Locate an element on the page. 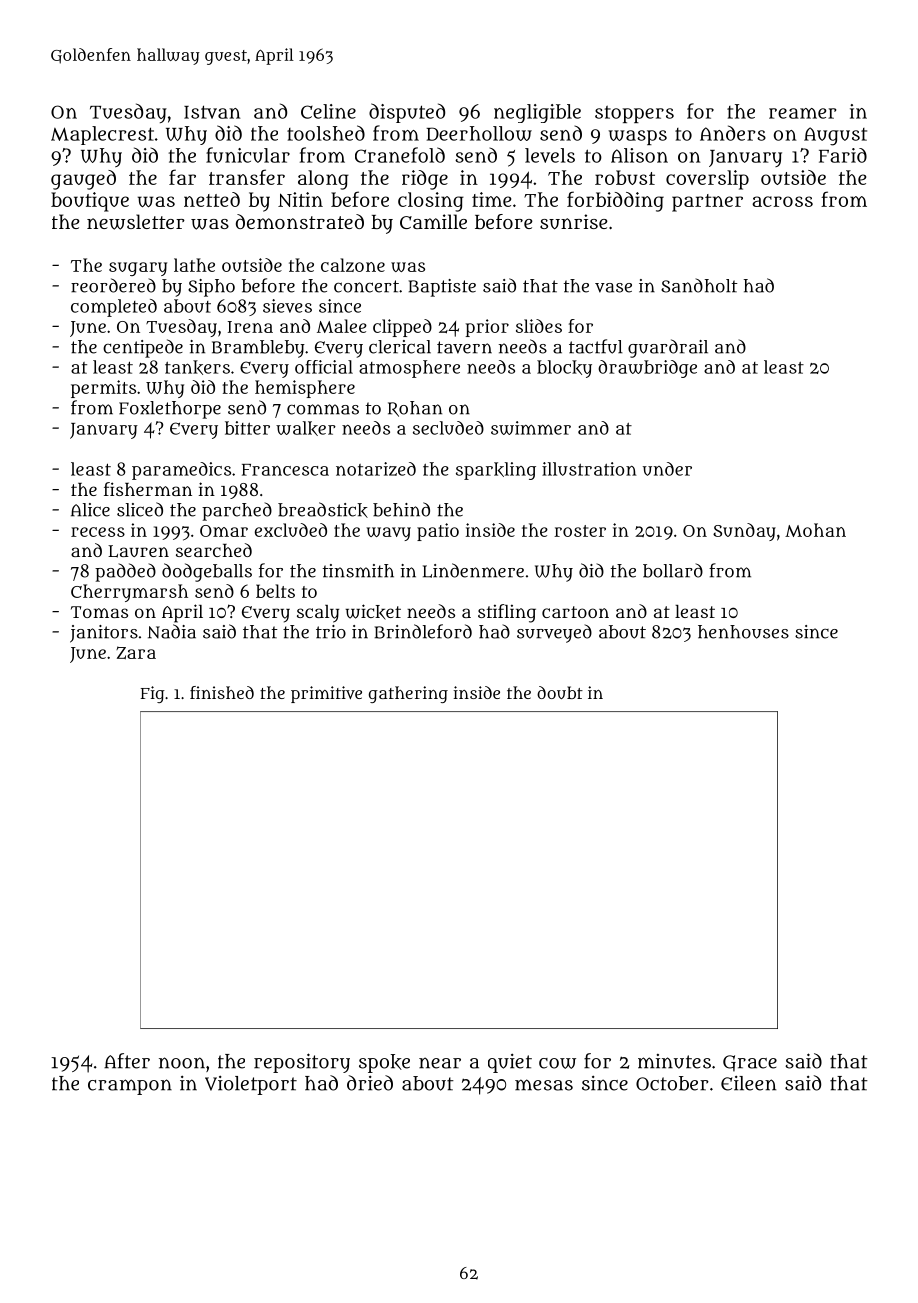 This image has width=918, height=1303. newsletter is located at coordinates (136, 222).
